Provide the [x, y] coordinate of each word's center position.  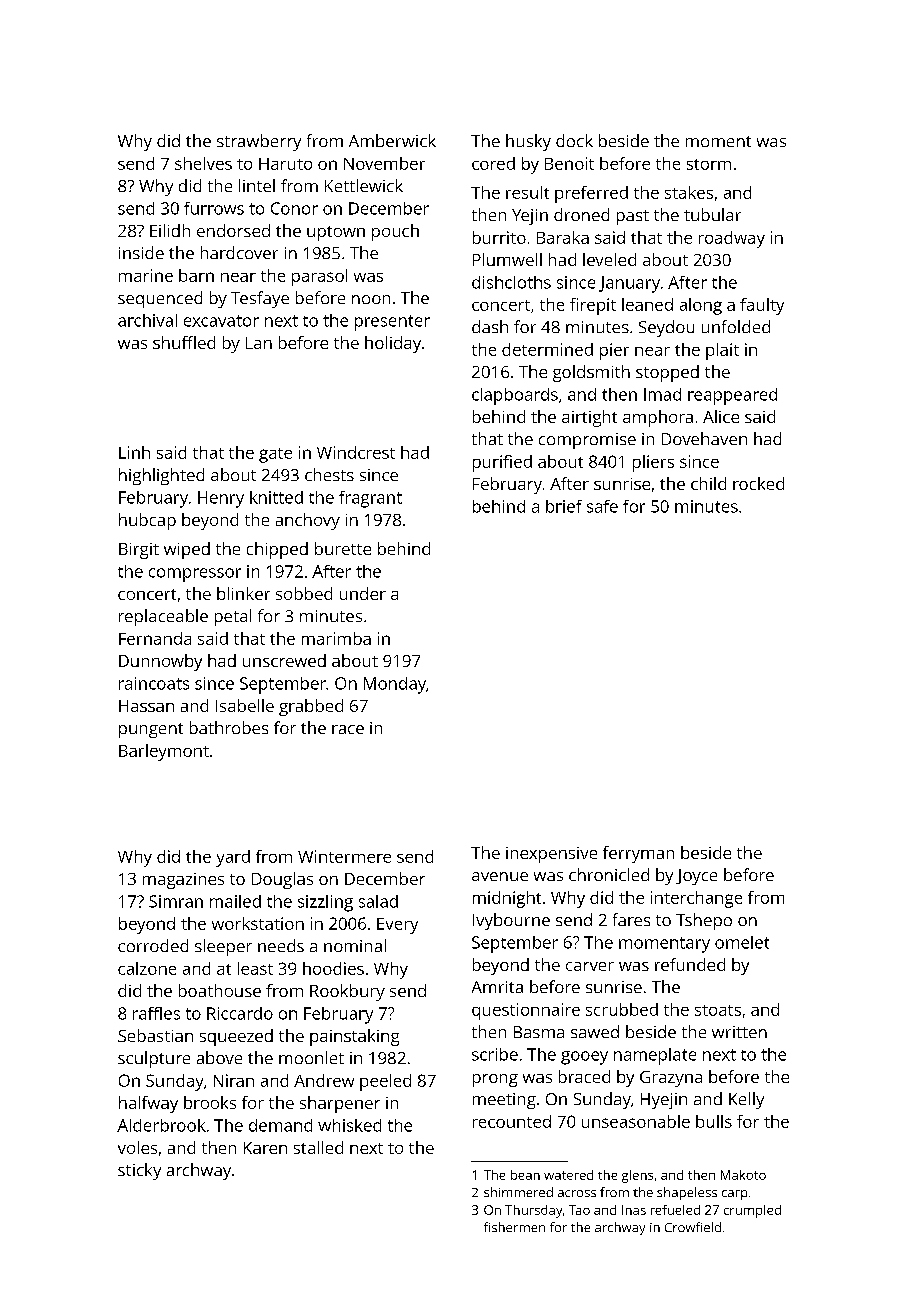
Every [397, 926]
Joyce [696, 877]
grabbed [311, 707]
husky [528, 142]
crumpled [752, 1211]
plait [722, 351]
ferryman [638, 854]
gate [275, 455]
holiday [393, 344]
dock [574, 140]
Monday [395, 685]
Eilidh [170, 230]
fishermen [514, 1227]
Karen [265, 1148]
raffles [156, 1013]
